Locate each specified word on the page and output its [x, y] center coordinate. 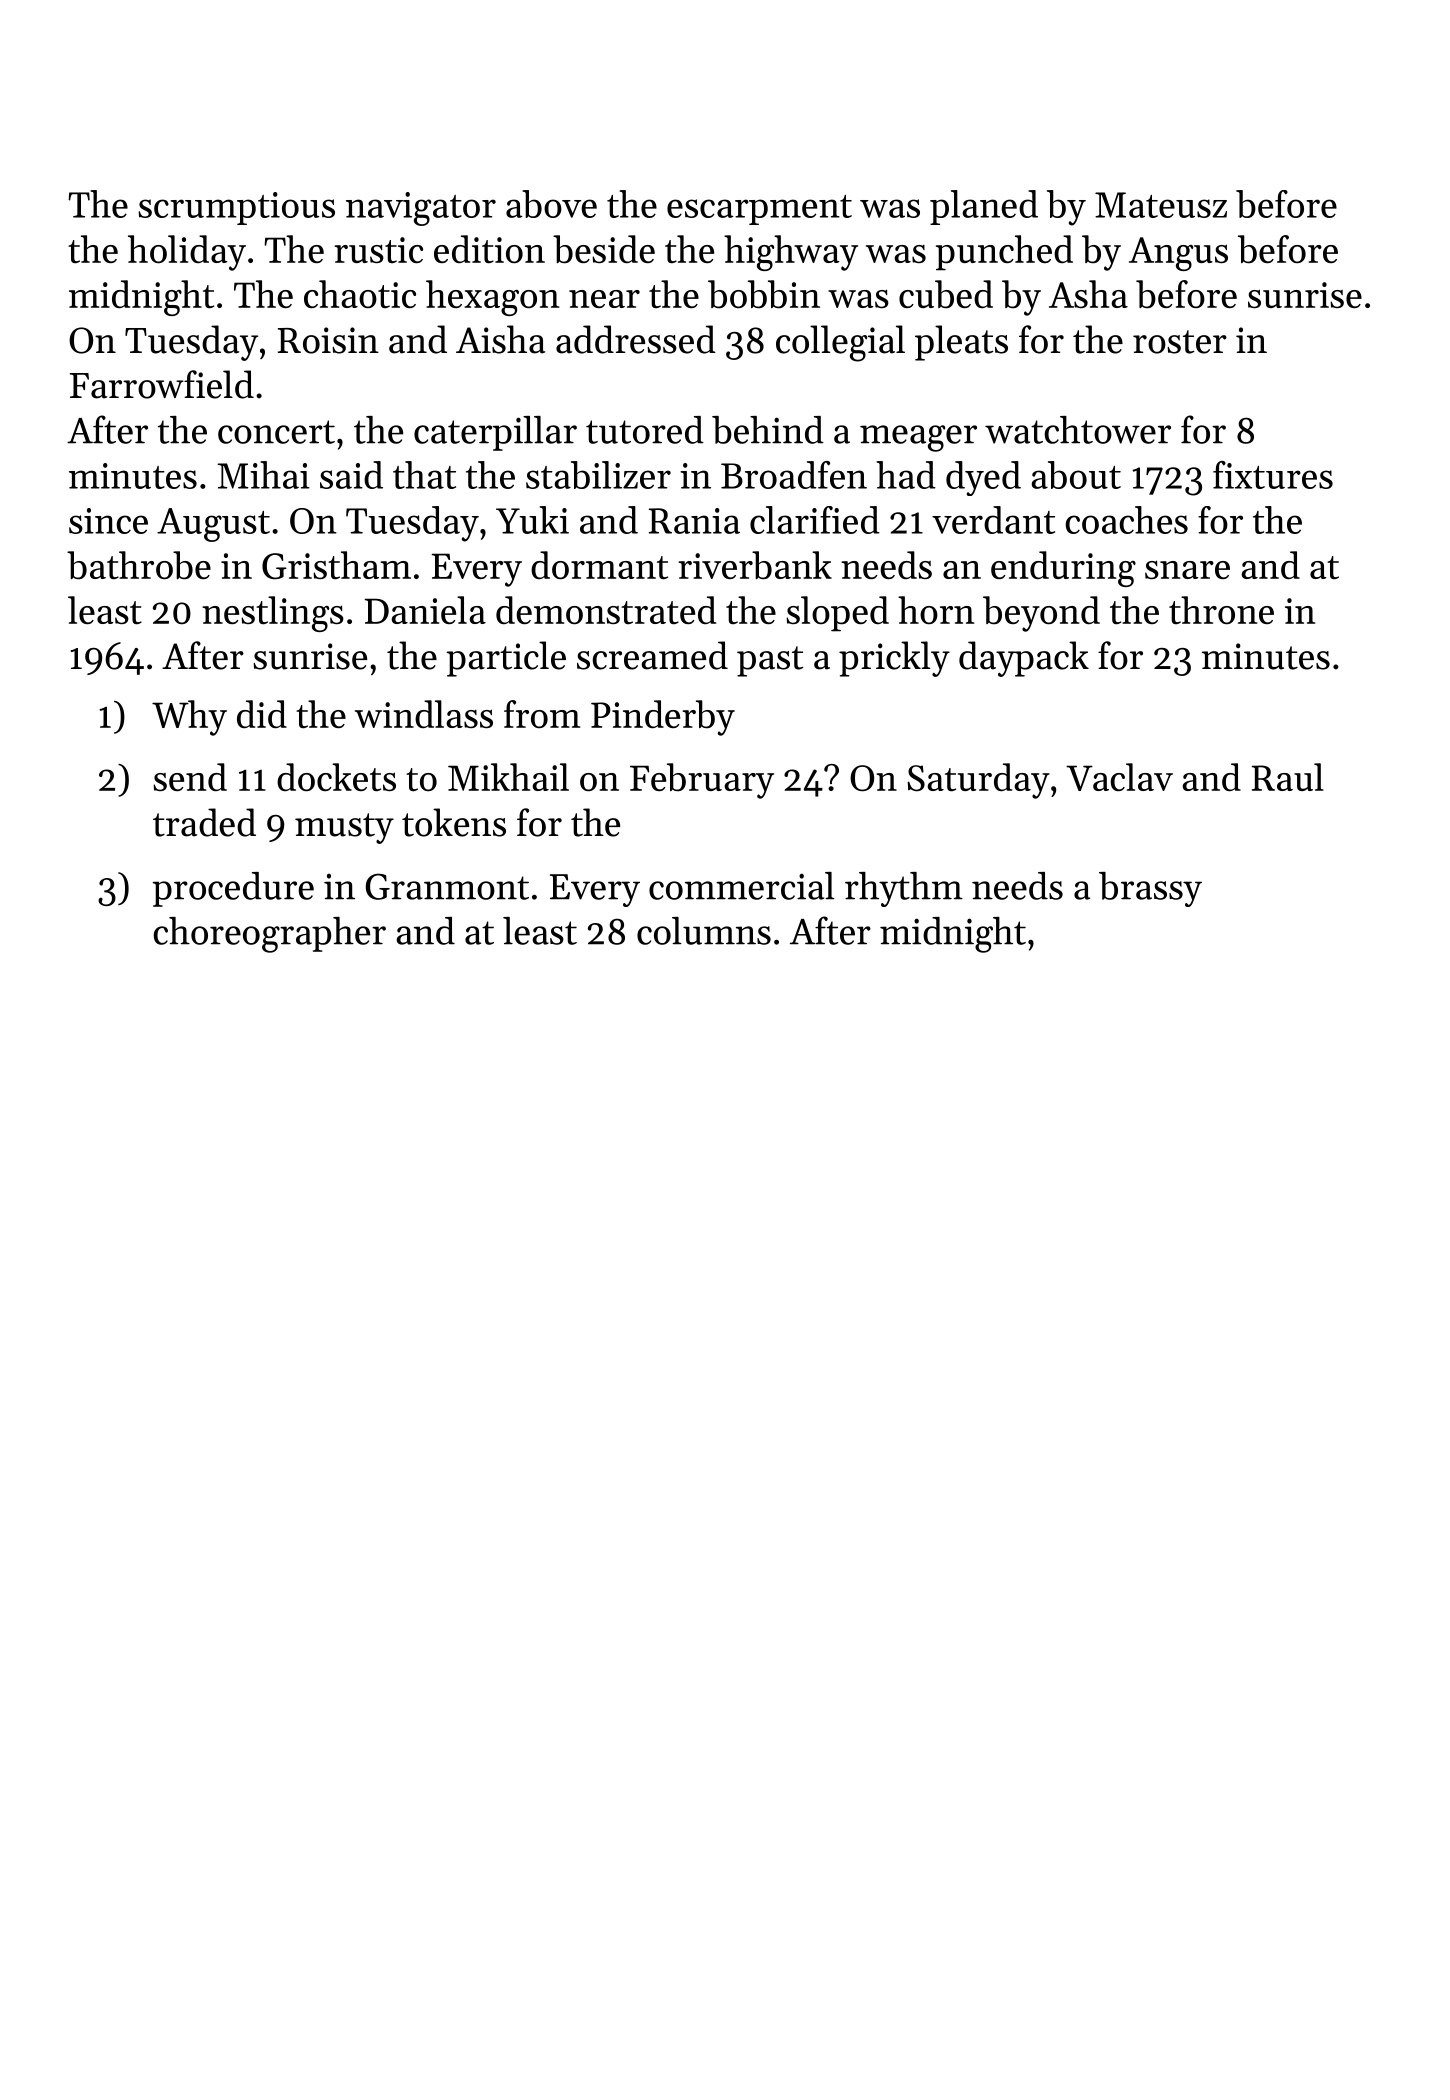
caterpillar [495, 433]
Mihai [263, 475]
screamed [652, 655]
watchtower [1078, 430]
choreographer [269, 935]
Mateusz [1161, 205]
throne [1221, 610]
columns [704, 931]
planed [984, 207]
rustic [378, 250]
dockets [336, 777]
